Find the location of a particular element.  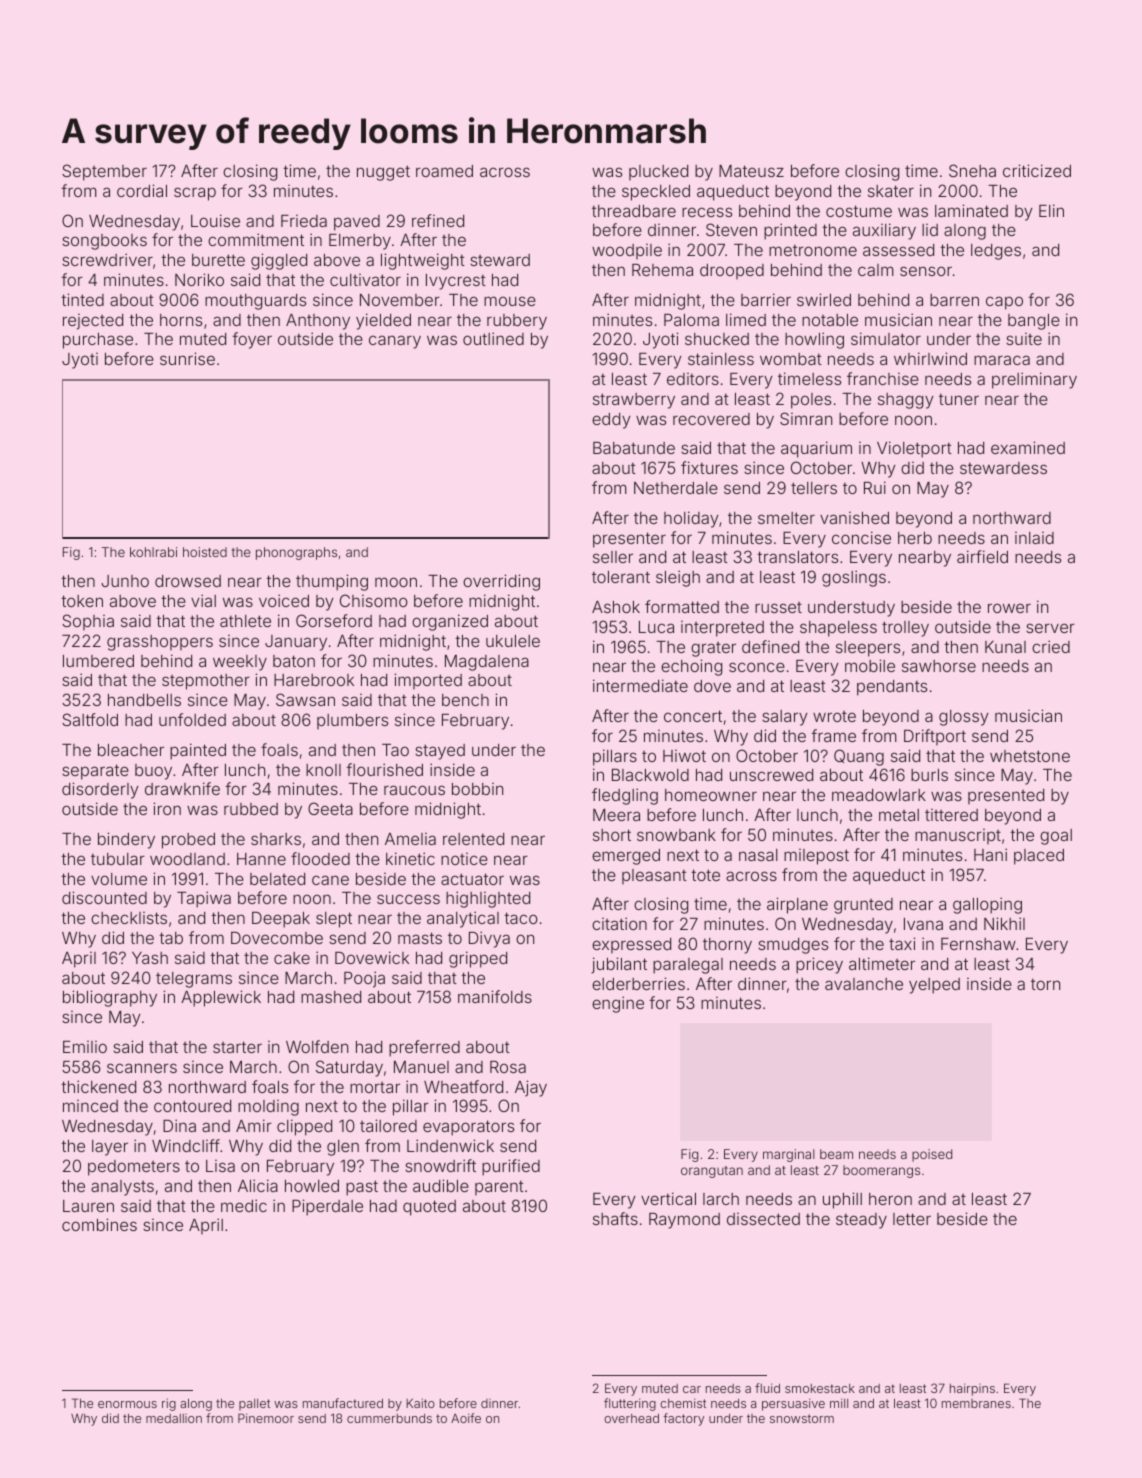

taxi is located at coordinates (902, 943).
